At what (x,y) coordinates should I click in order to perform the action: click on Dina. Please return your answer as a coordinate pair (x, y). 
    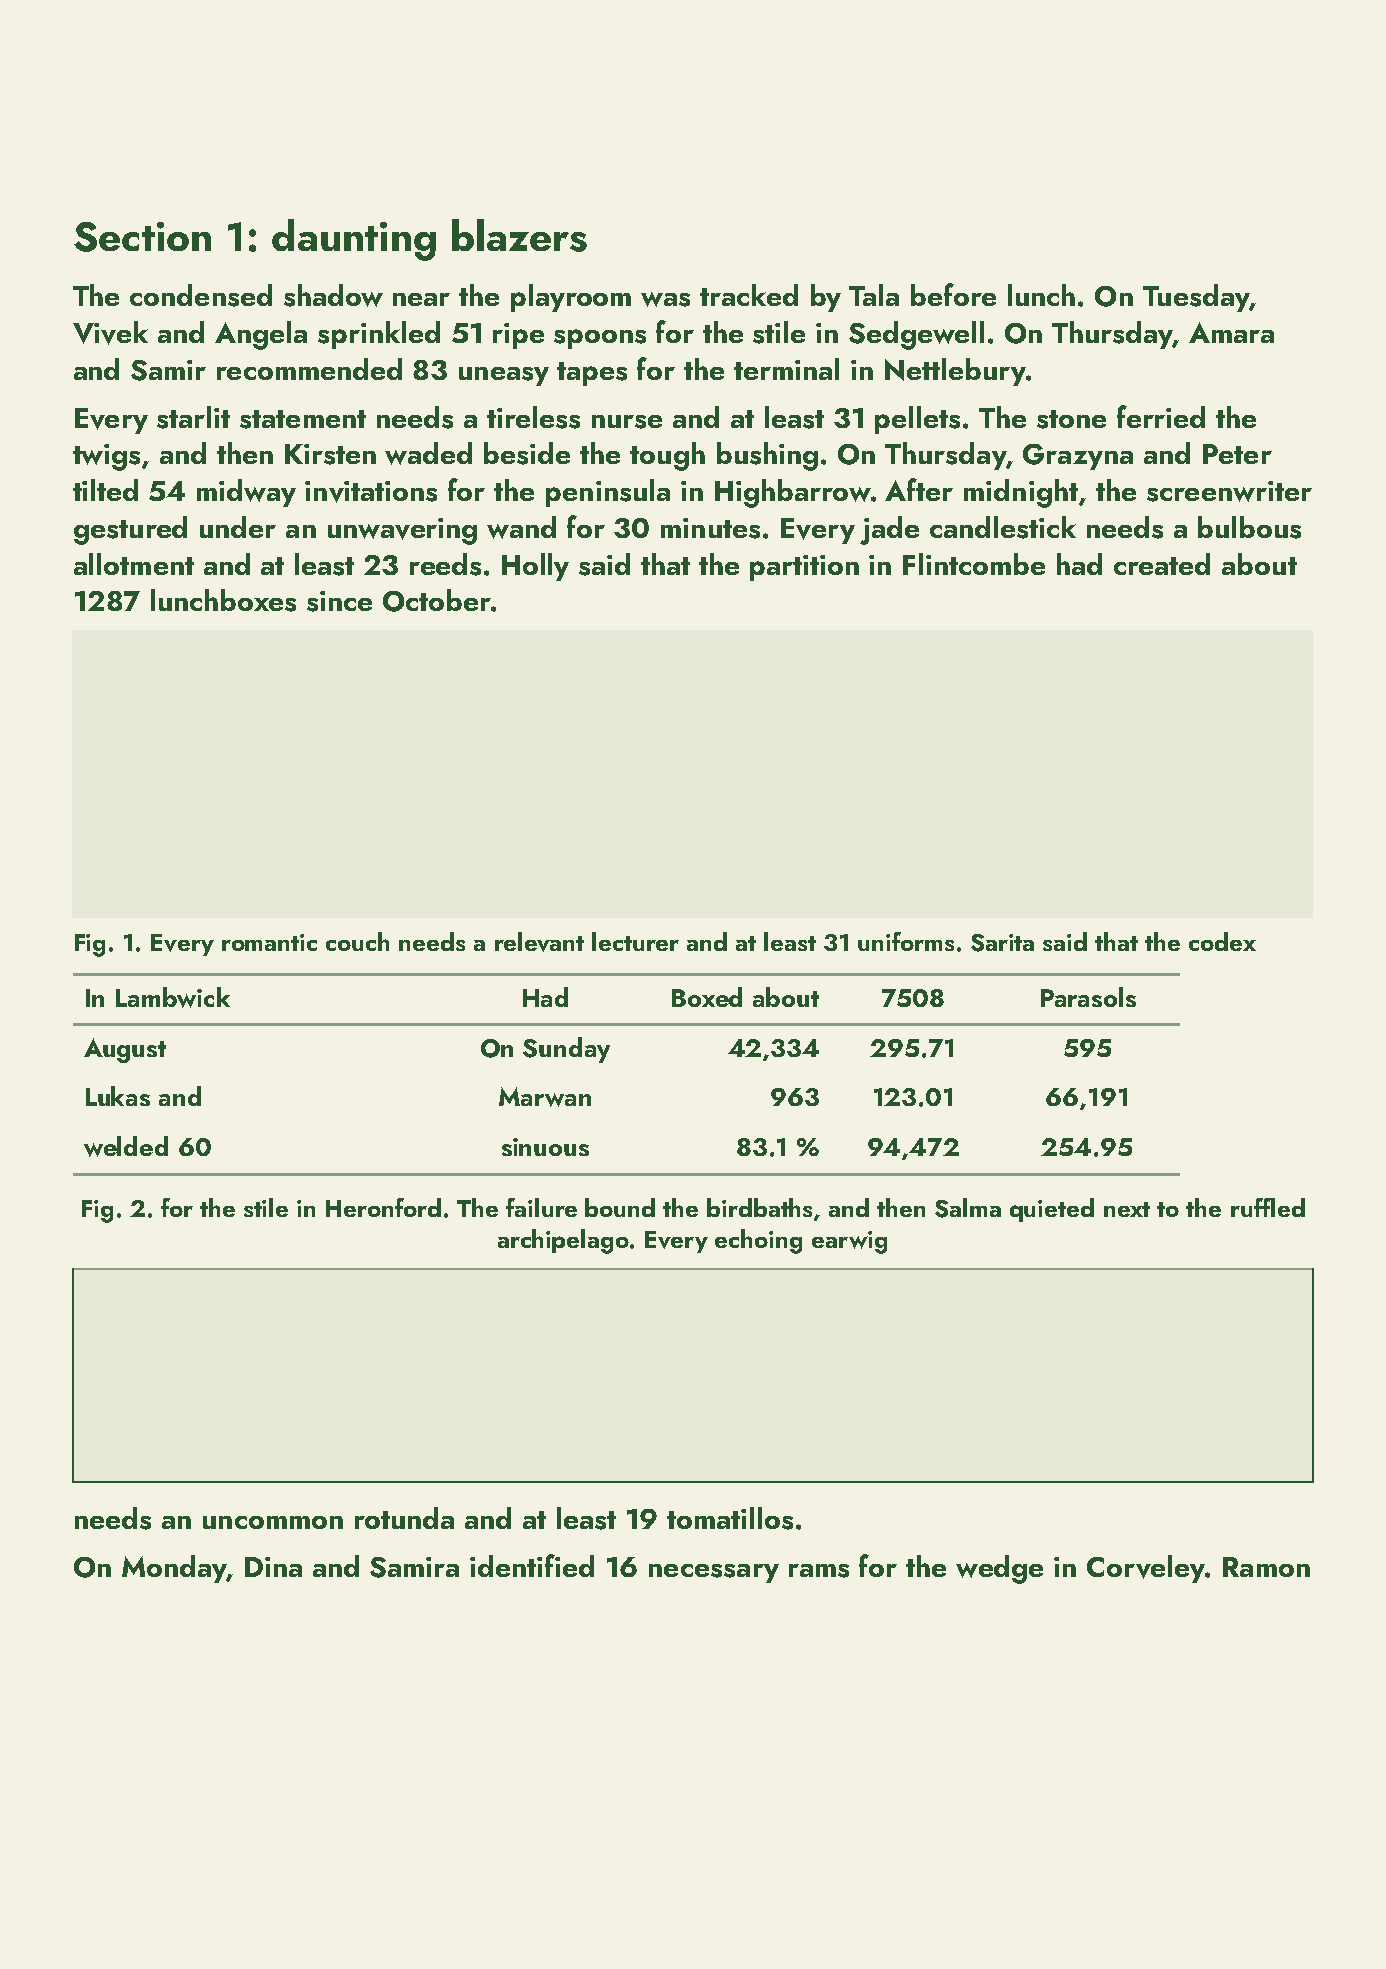
    Looking at the image, I should click on (273, 1567).
